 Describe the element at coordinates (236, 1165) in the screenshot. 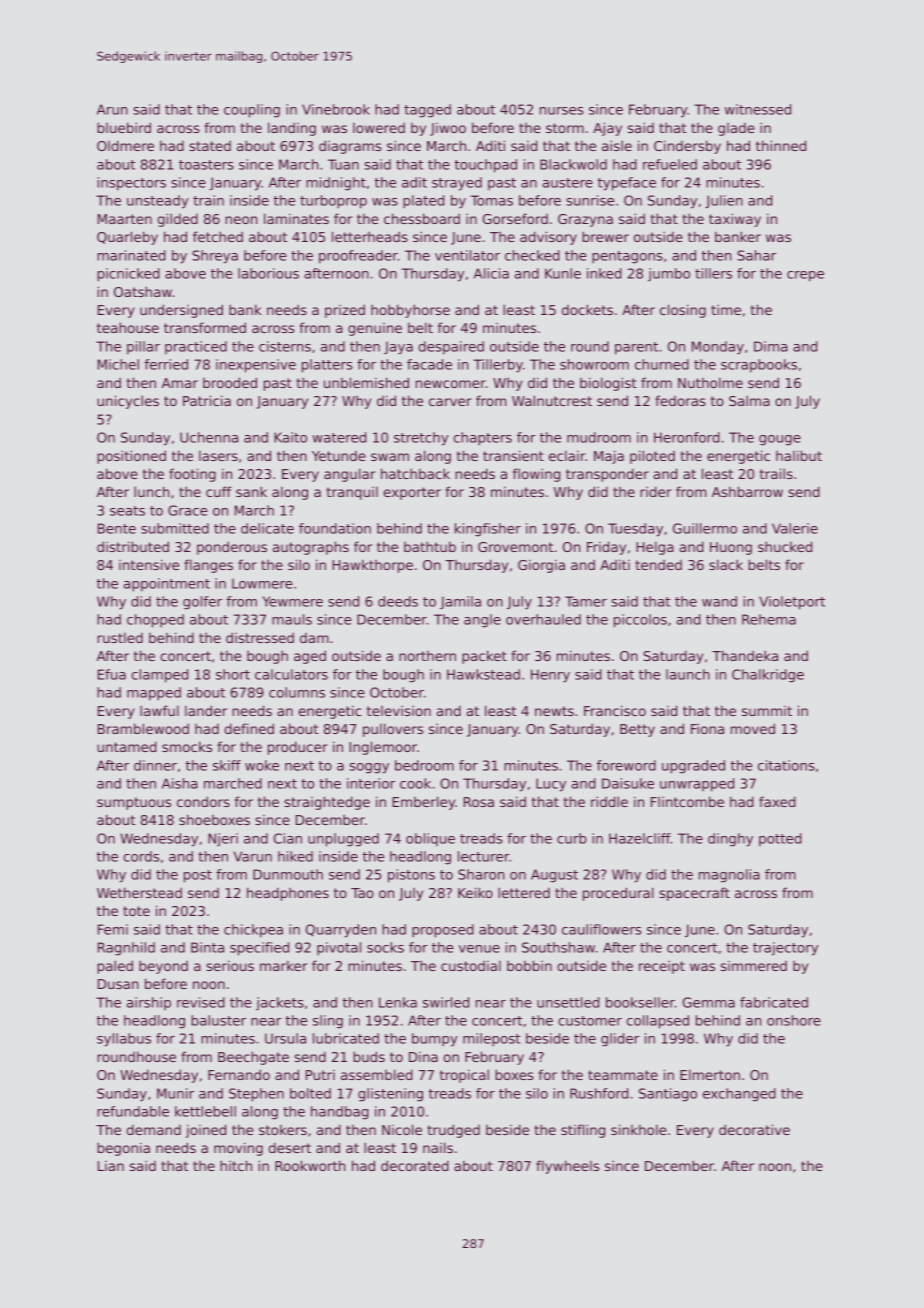

I see `hitch` at that location.
